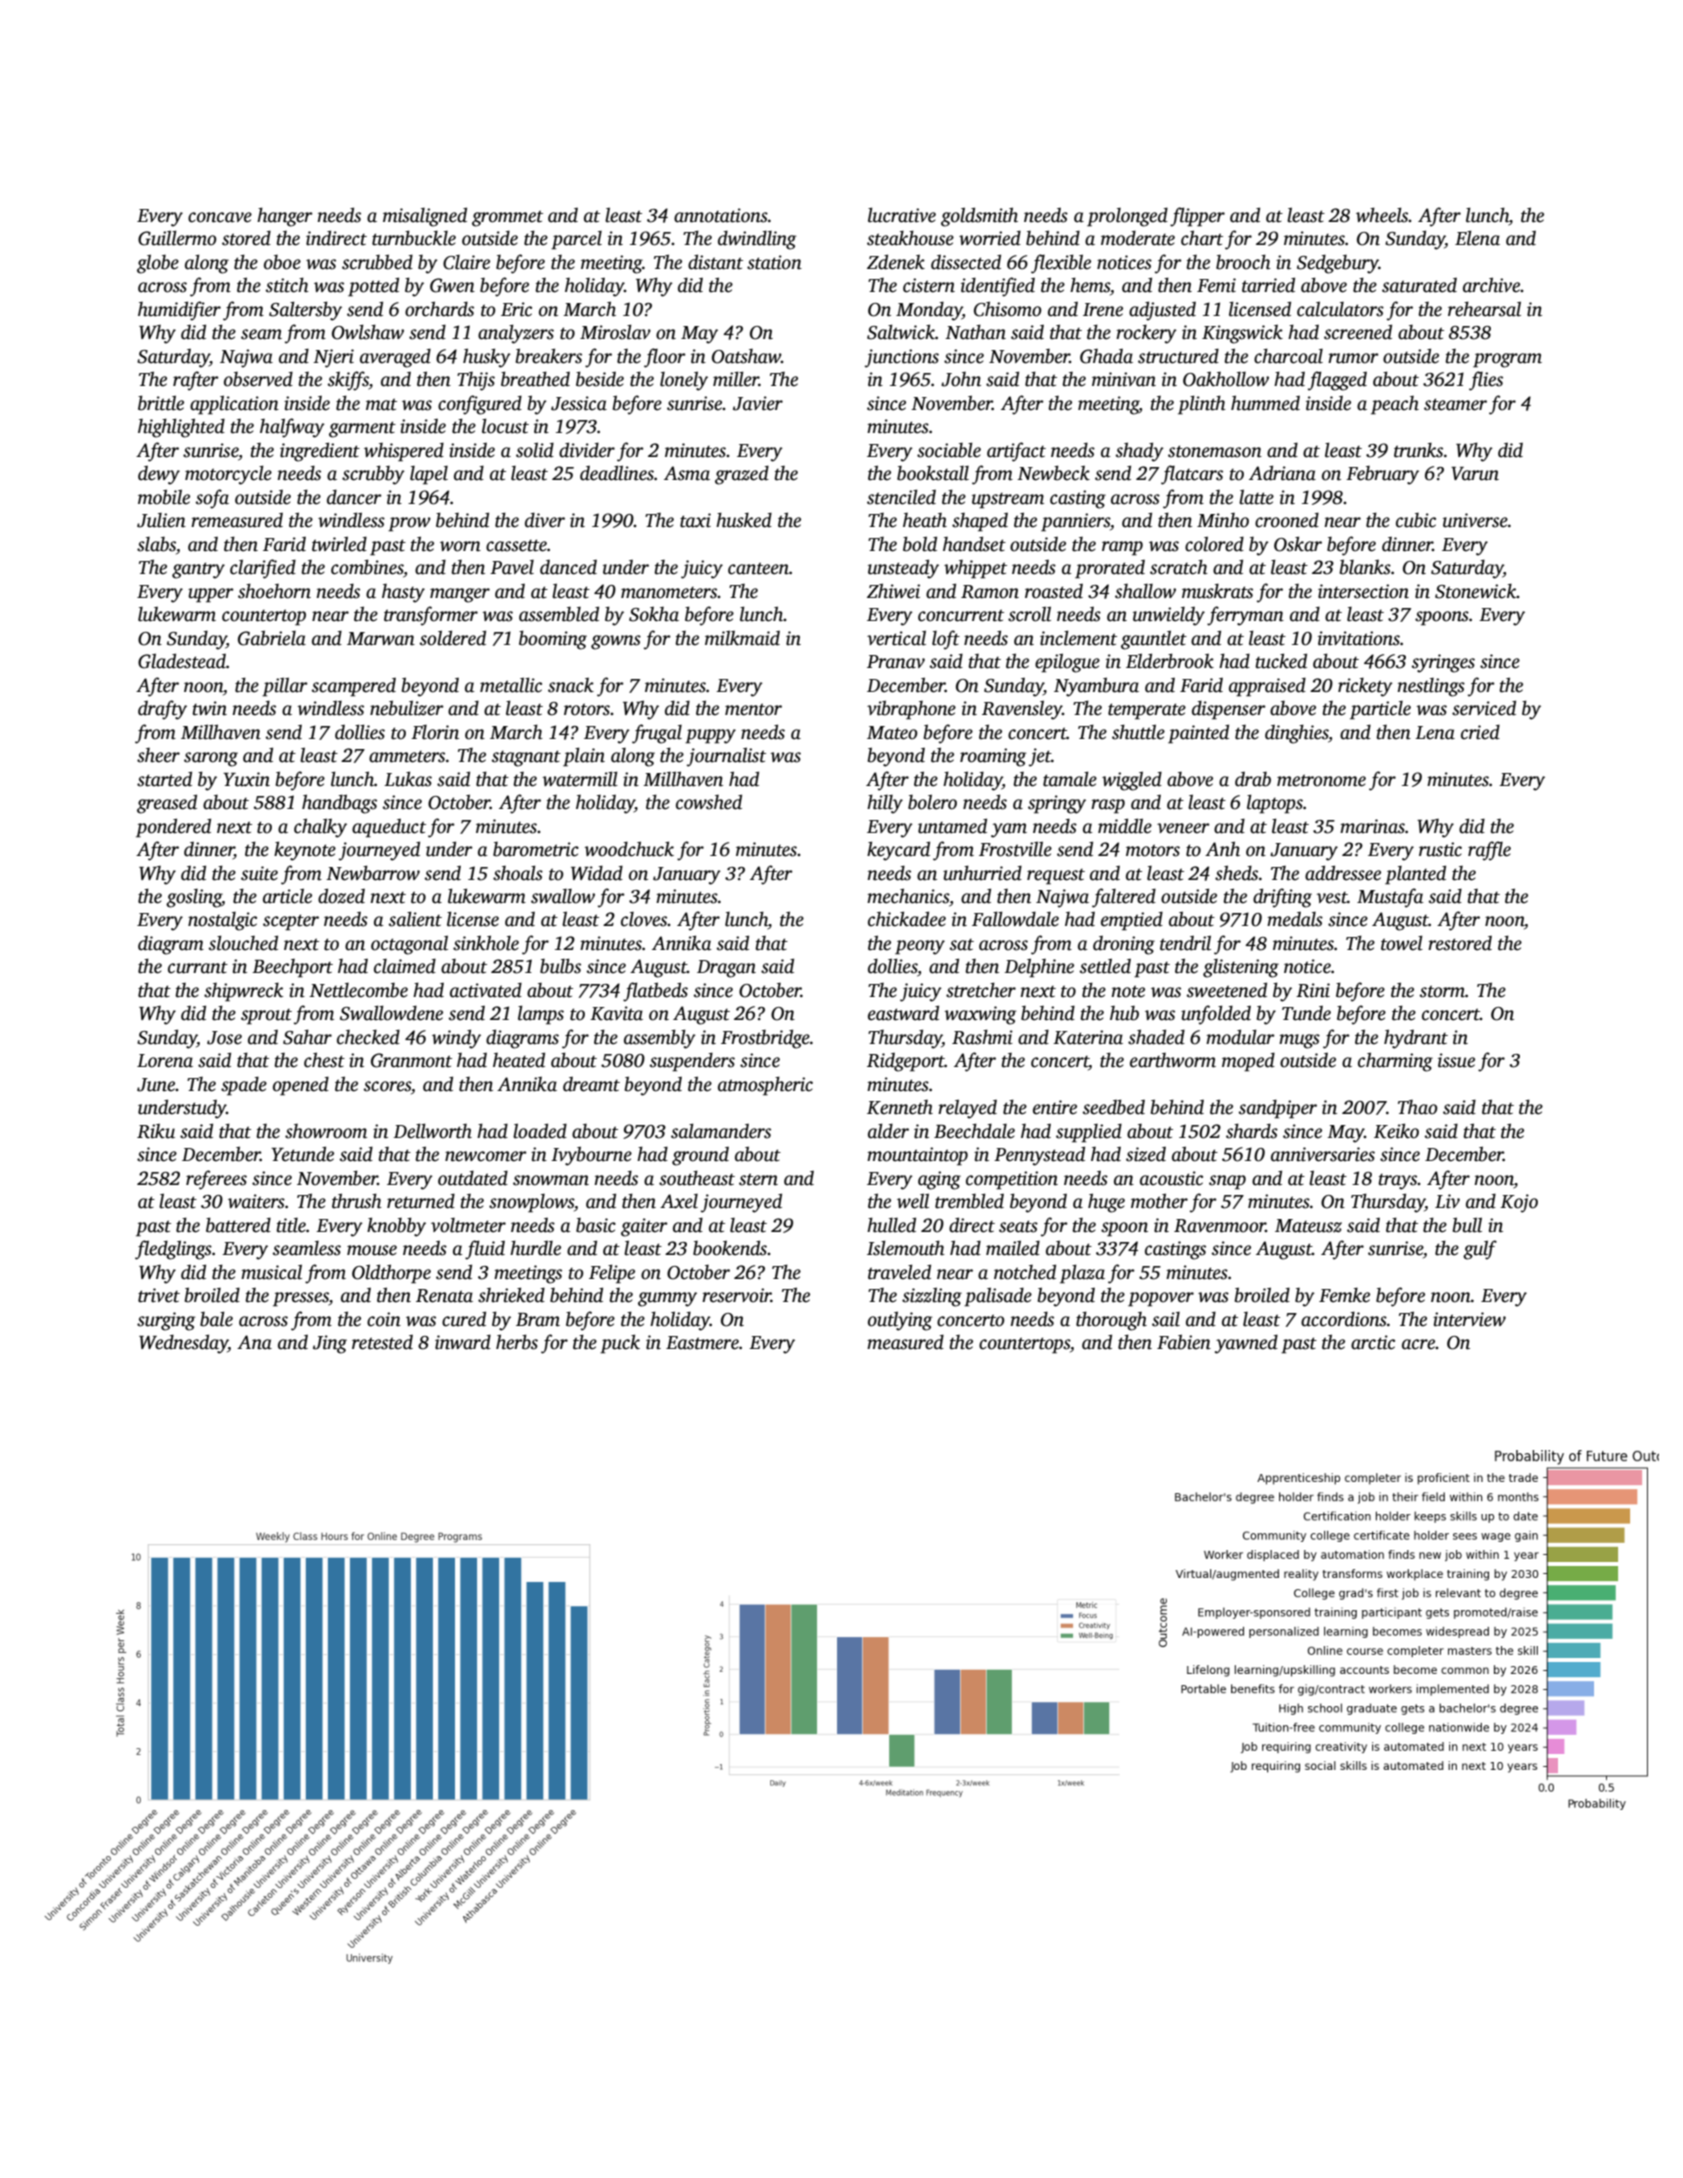  Describe the element at coordinates (702, 1343) in the document. I see `Eastmere` at that location.
